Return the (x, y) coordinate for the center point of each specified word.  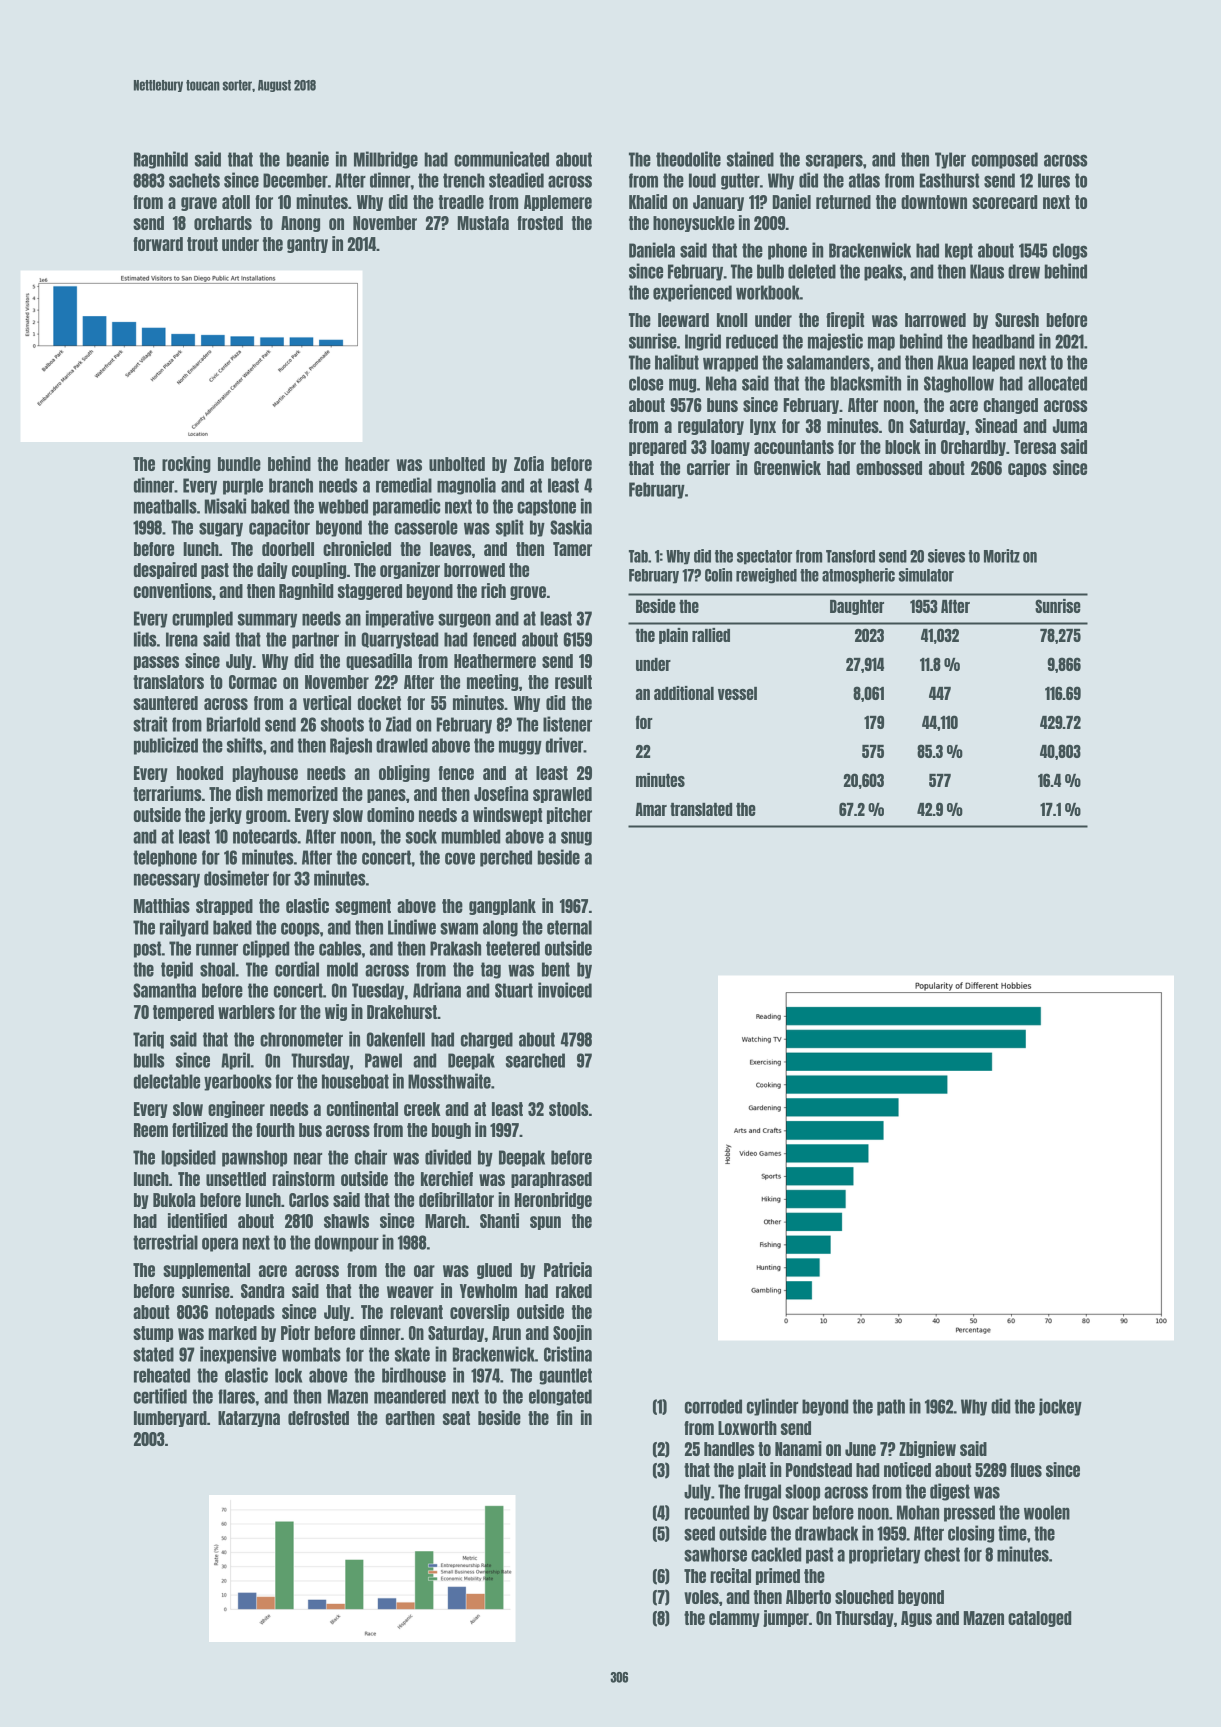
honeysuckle (694, 224)
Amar (651, 809)
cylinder (772, 1407)
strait (150, 724)
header (367, 464)
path (891, 1407)
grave (199, 204)
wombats (311, 1354)
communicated (501, 159)
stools (569, 1109)
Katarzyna (249, 1419)
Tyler (950, 160)
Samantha (164, 990)
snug (576, 838)
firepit (845, 320)
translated (701, 809)
